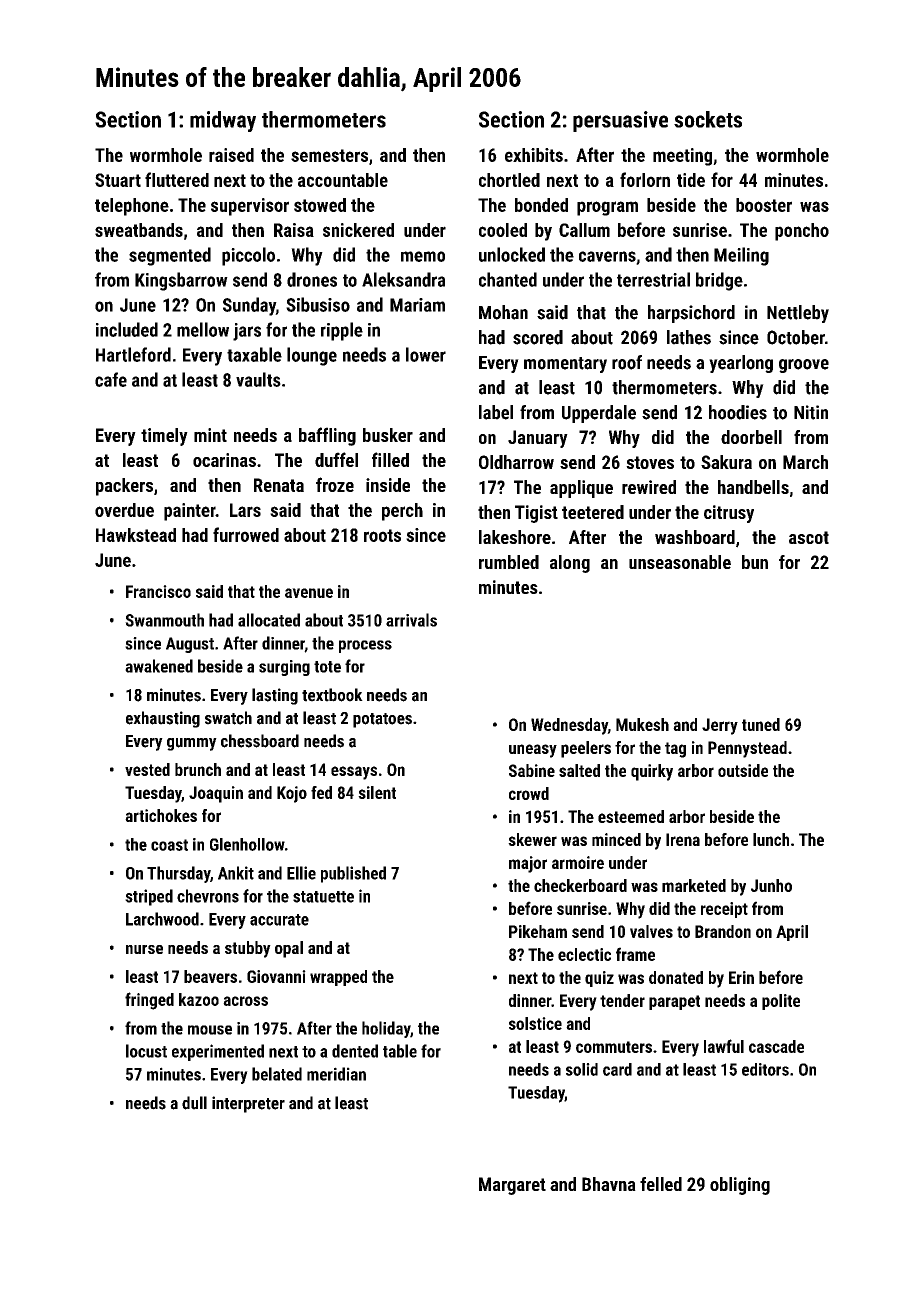  I want to click on swatch, so click(228, 718).
